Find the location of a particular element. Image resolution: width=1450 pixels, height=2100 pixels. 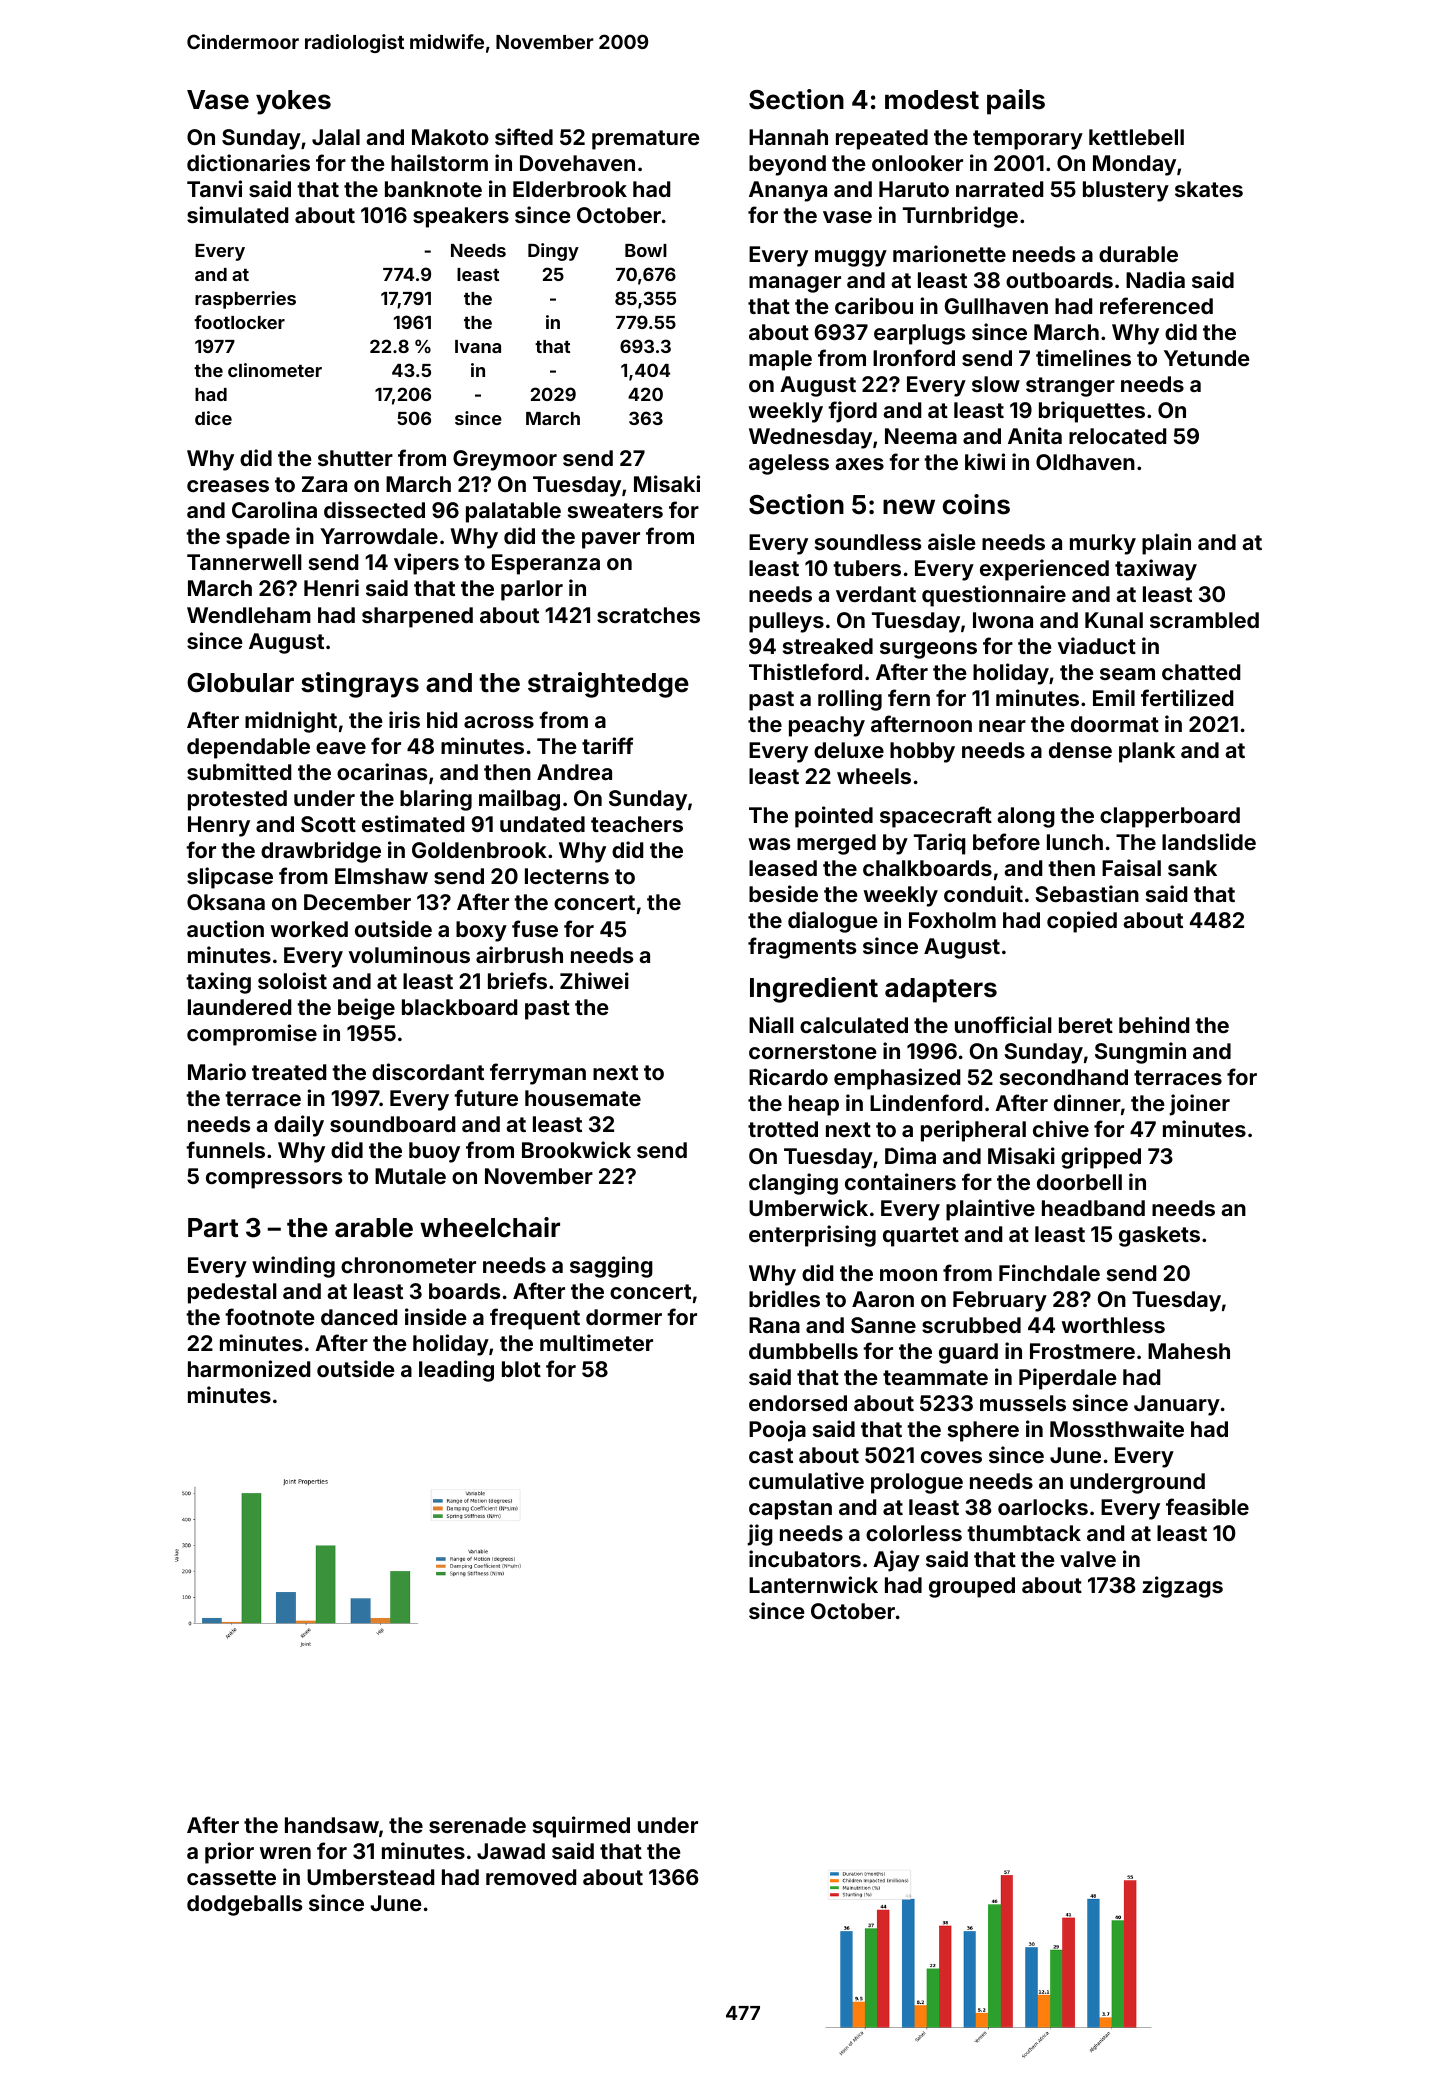

worthless is located at coordinates (1113, 1325).
